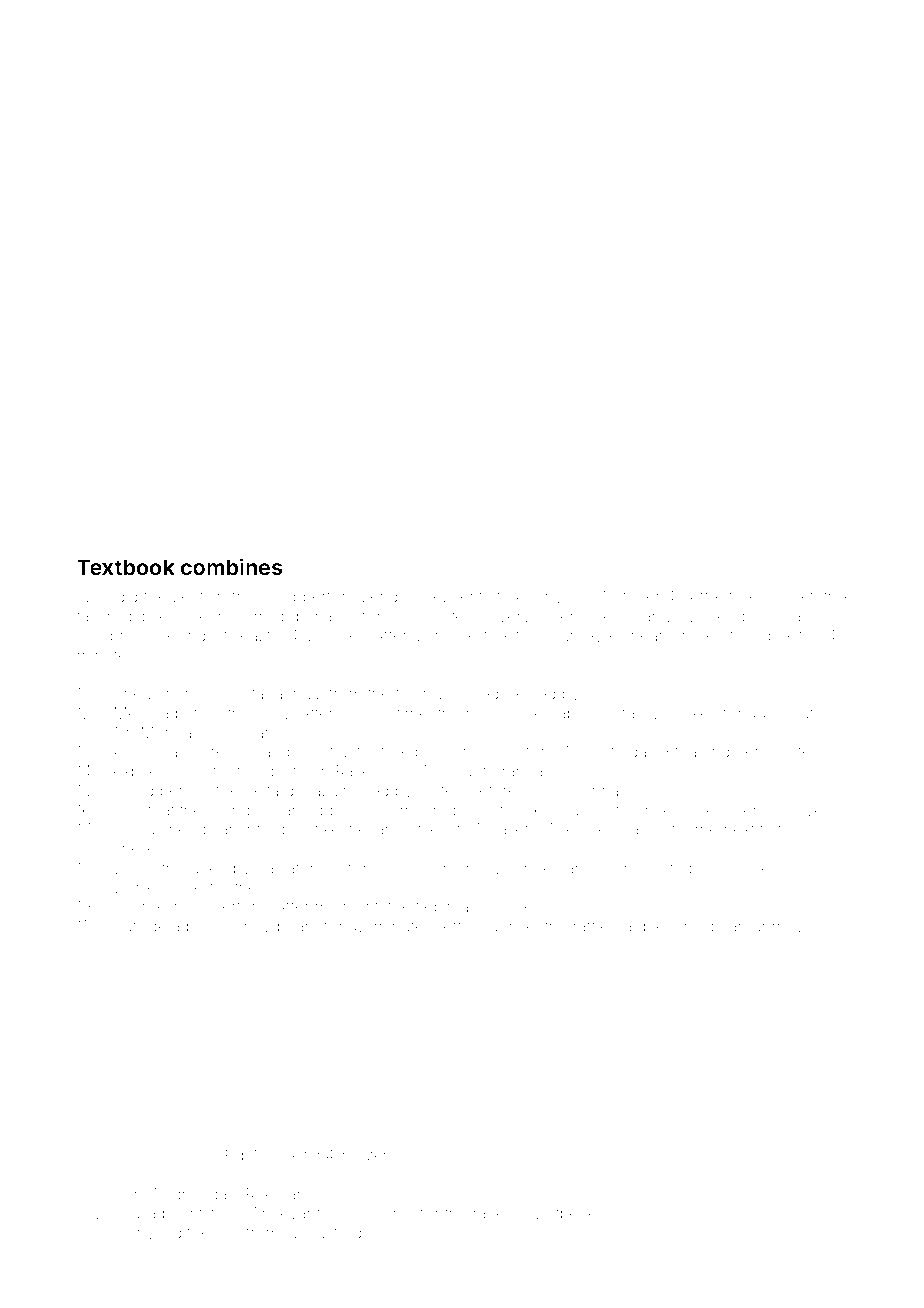  I want to click on closing, so click(365, 715).
